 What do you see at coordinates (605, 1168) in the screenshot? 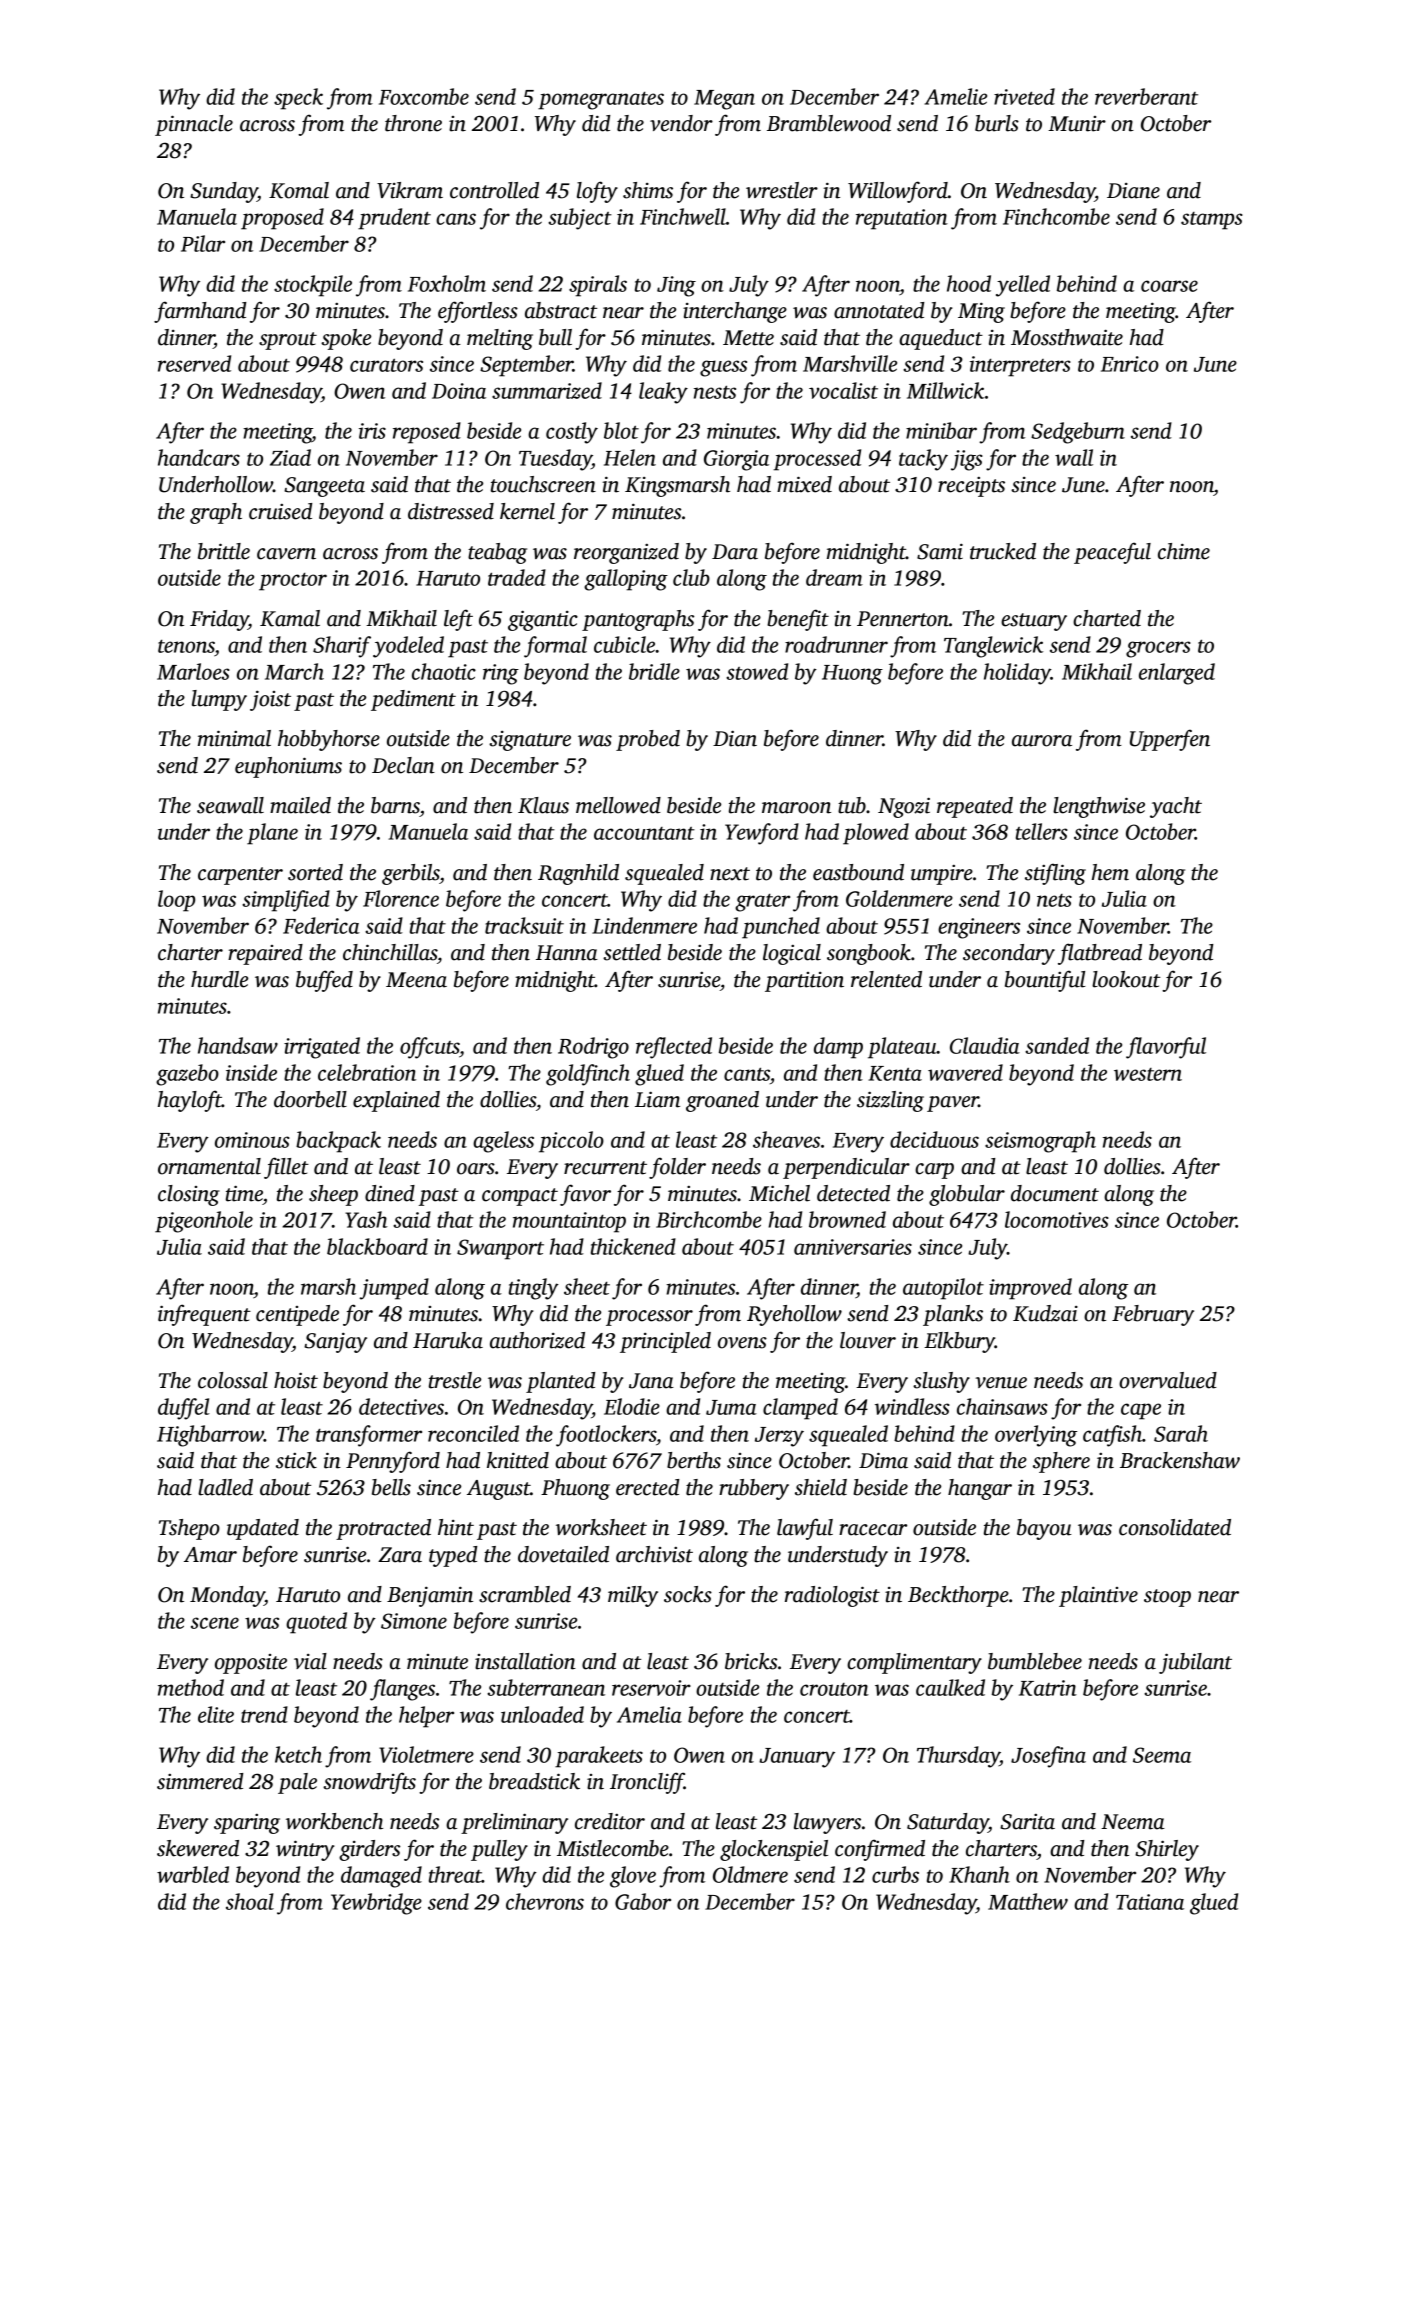
I see `recurrent` at bounding box center [605, 1168].
